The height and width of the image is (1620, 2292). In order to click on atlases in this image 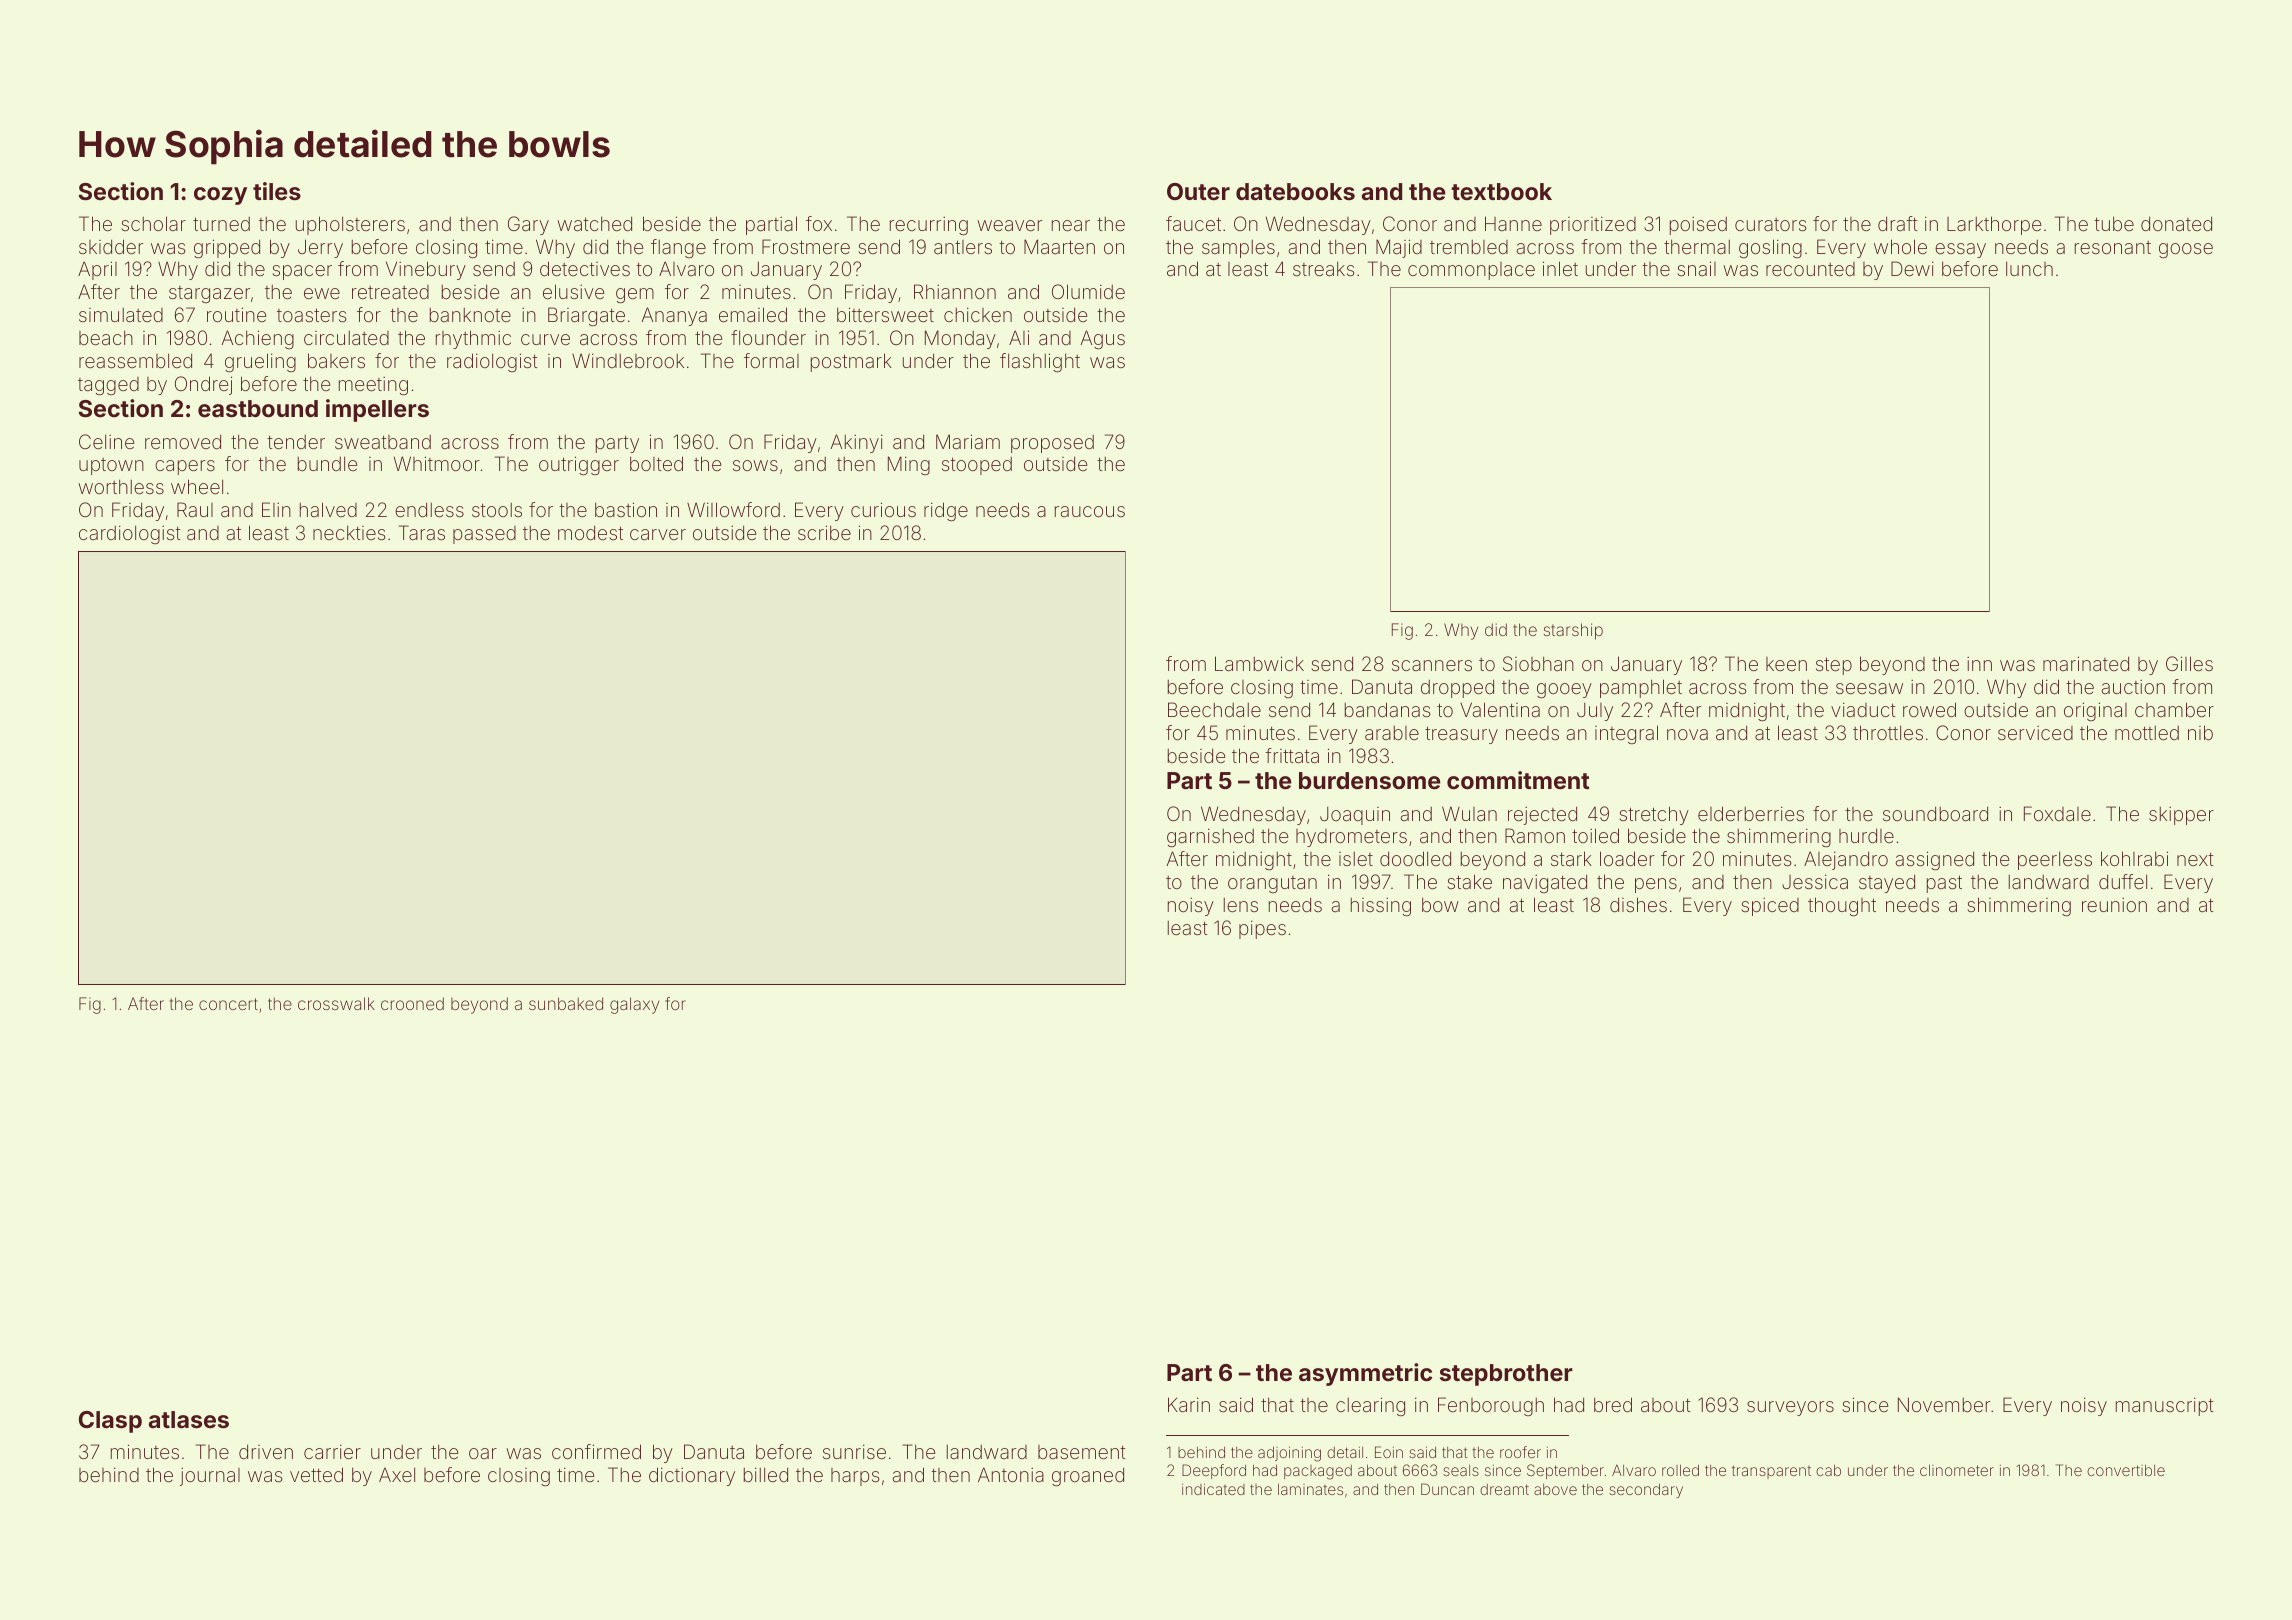, I will do `click(189, 1419)`.
